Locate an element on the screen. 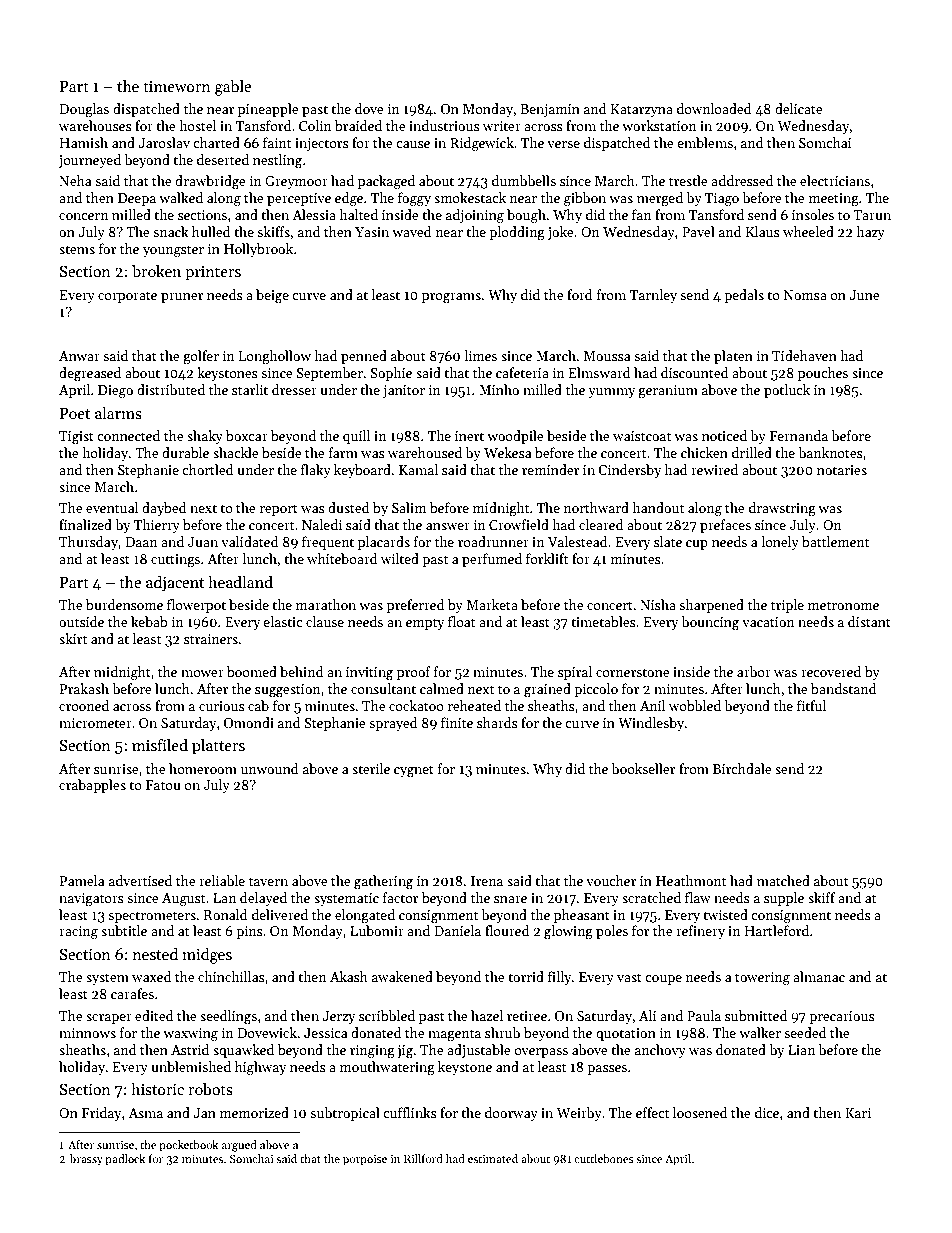  Irena is located at coordinates (487, 881).
